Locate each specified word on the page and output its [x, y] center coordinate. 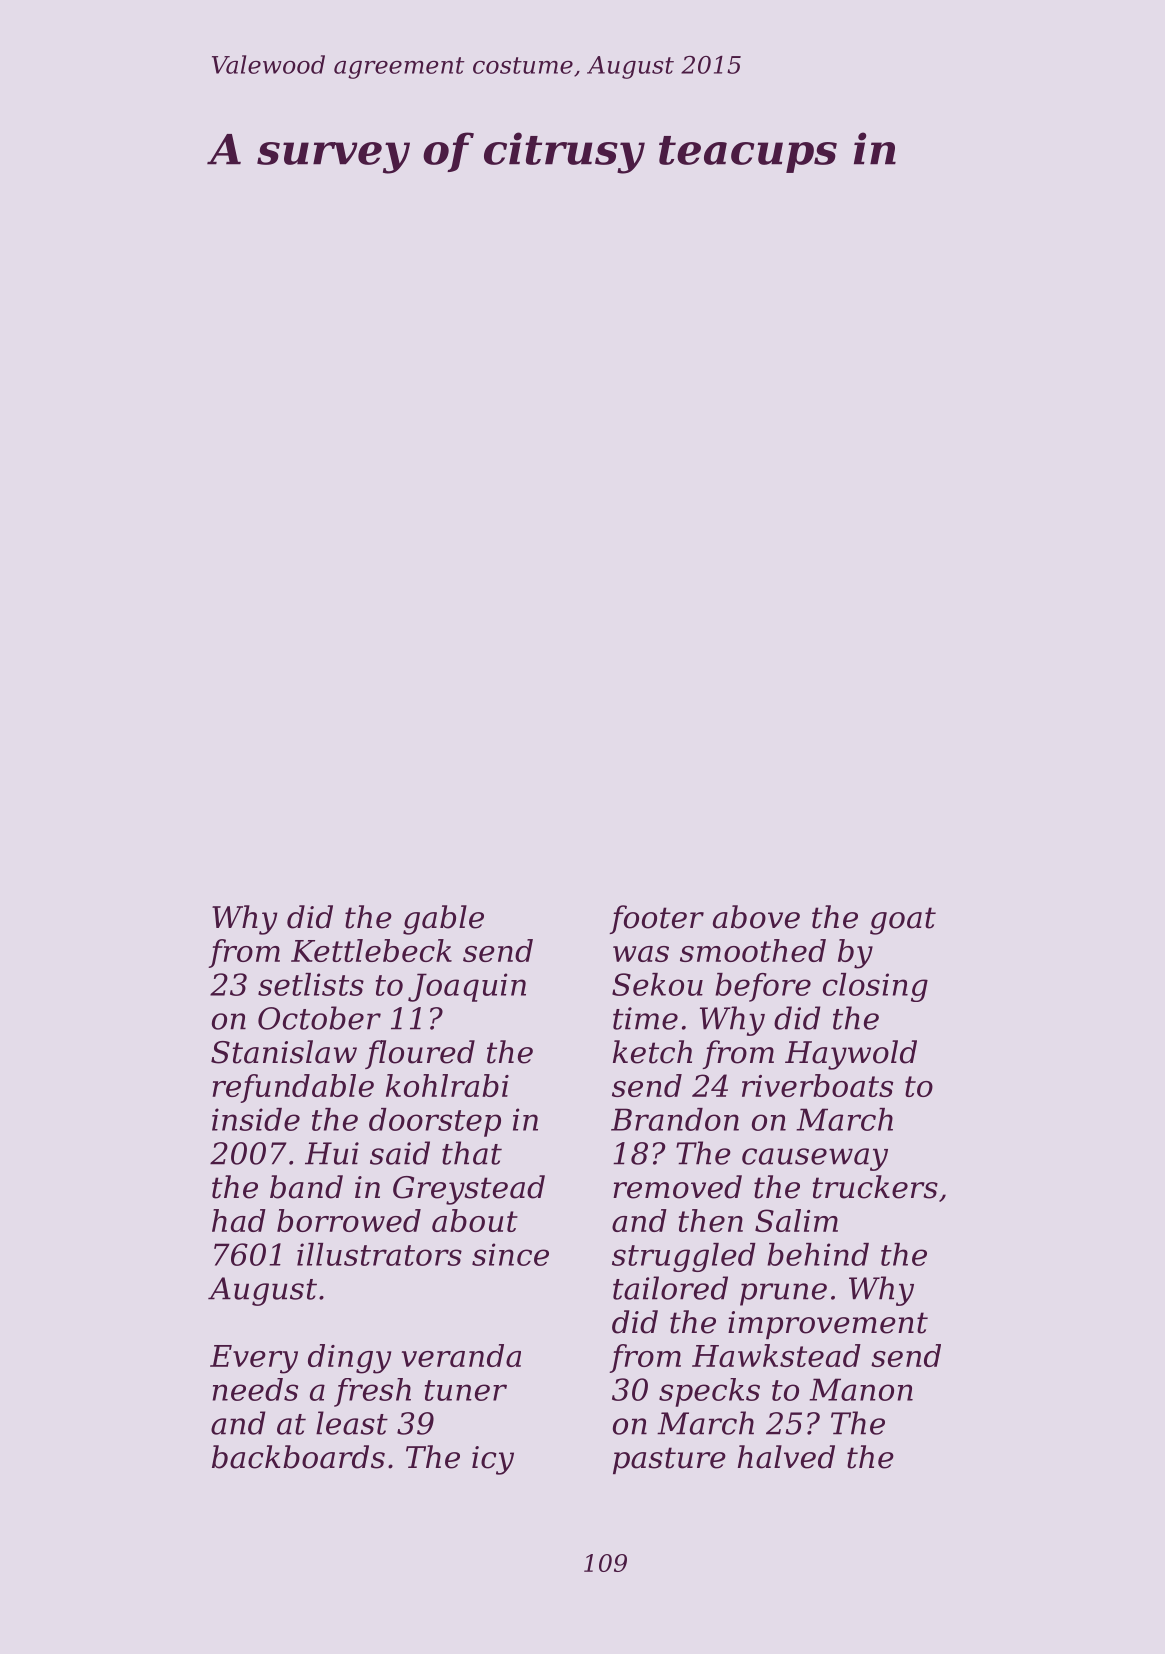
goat [903, 921]
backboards [298, 1457]
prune [783, 1294]
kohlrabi [447, 1085]
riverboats [817, 1085]
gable [443, 920]
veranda [461, 1355]
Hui [332, 1153]
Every [254, 1359]
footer [656, 919]
